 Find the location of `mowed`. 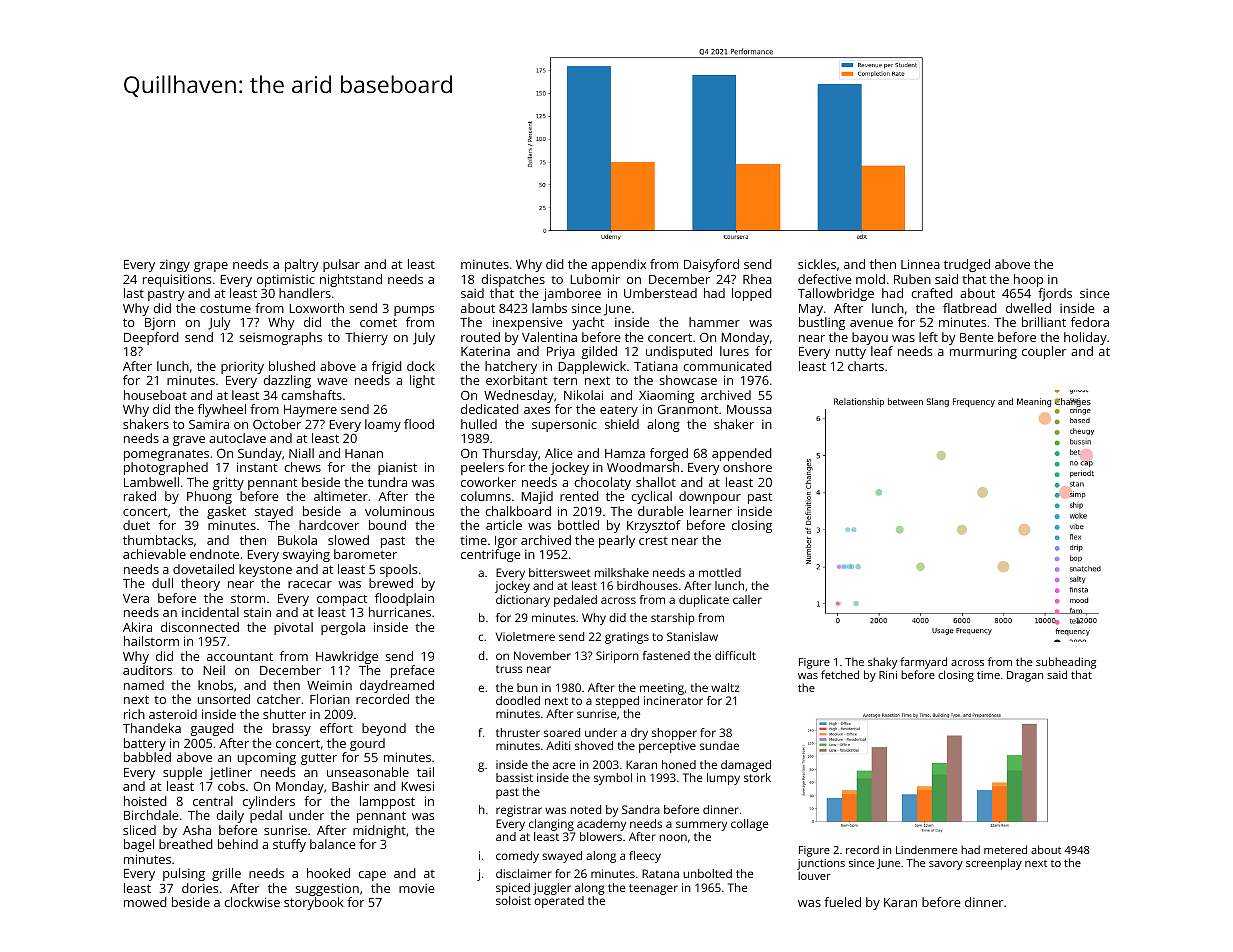

mowed is located at coordinates (145, 902).
